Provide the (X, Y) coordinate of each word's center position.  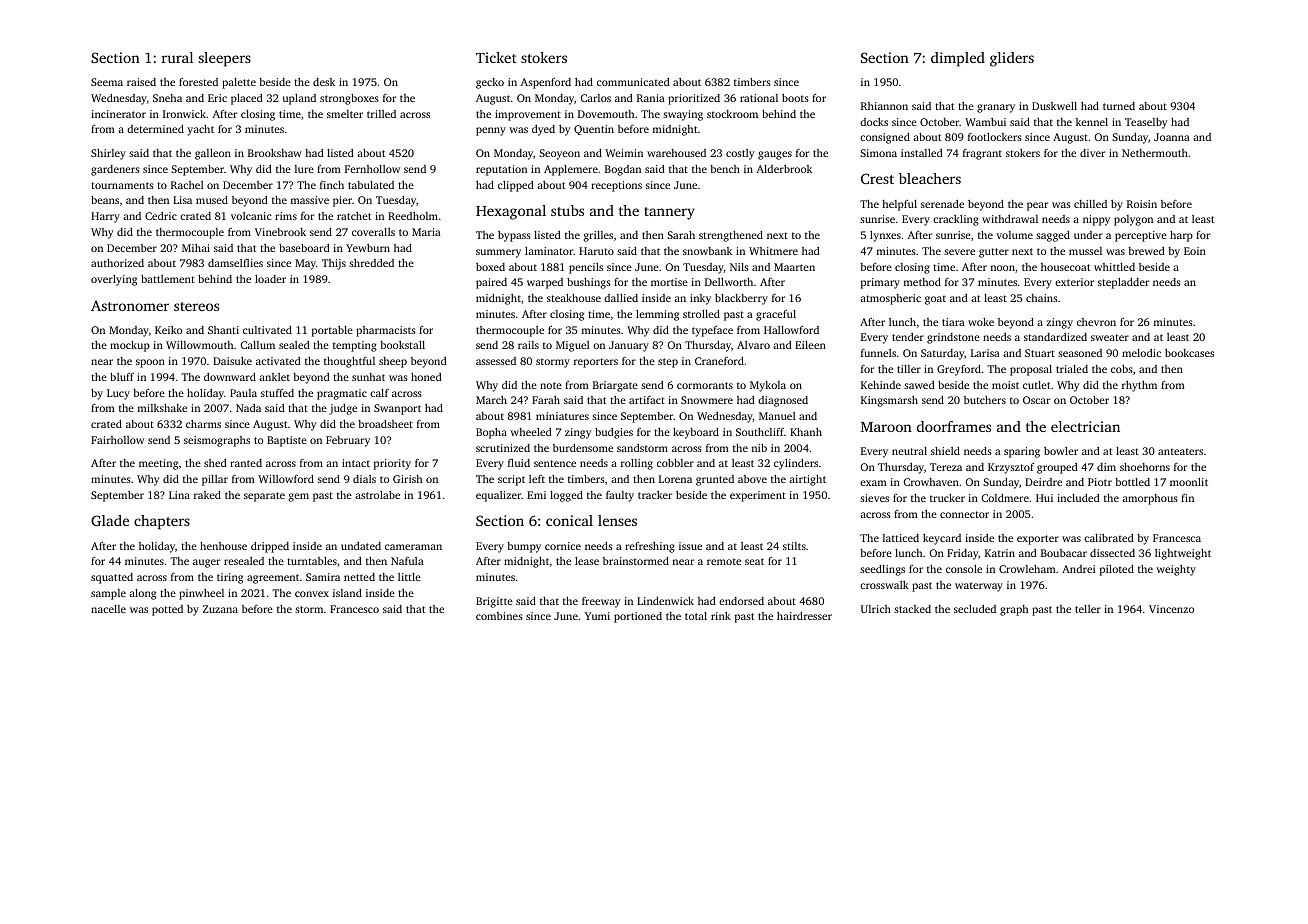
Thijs (334, 264)
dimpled (958, 59)
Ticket (496, 57)
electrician (1085, 426)
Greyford (959, 370)
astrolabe (377, 495)
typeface (712, 331)
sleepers (225, 59)
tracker (655, 495)
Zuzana (220, 609)
